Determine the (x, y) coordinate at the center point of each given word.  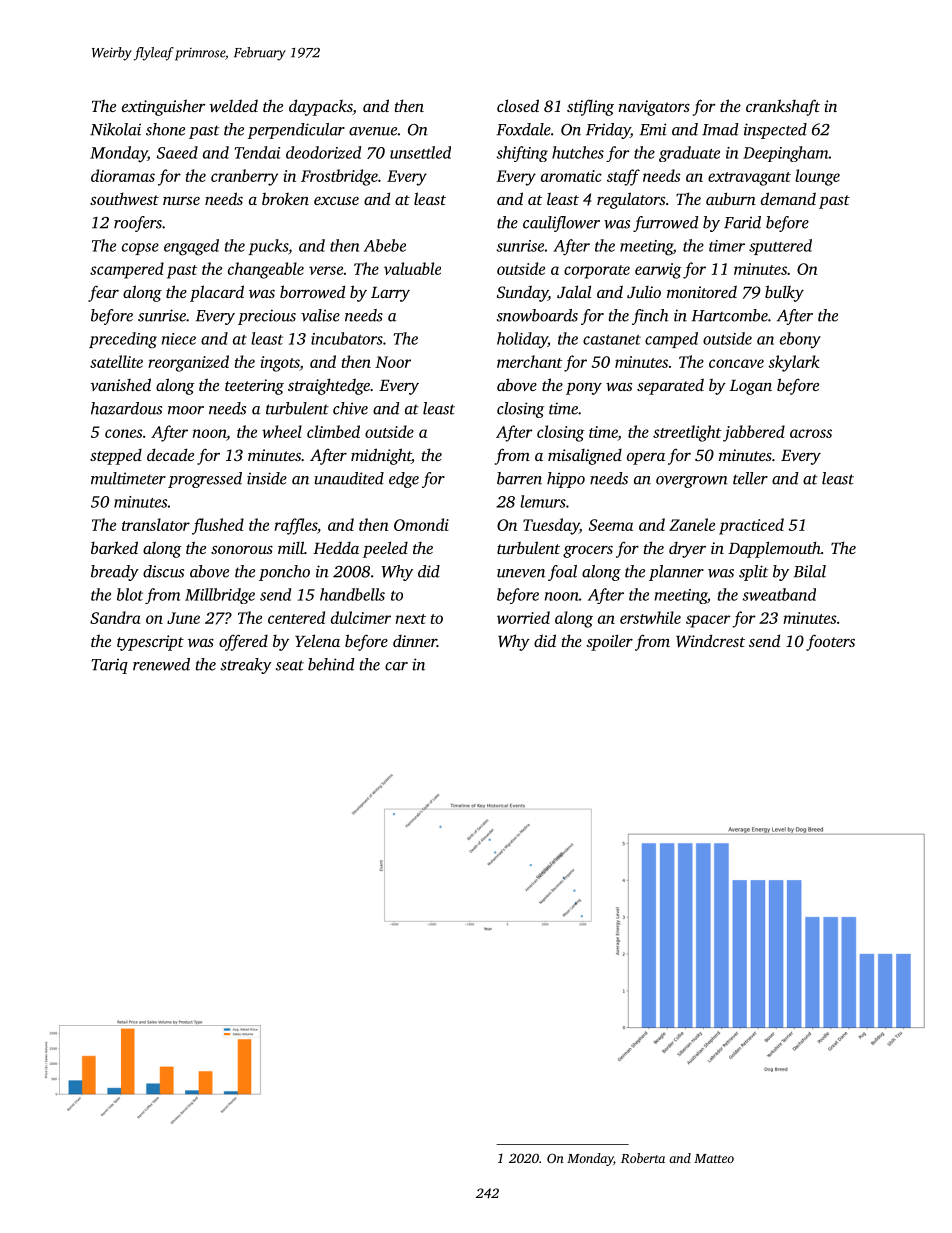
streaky (246, 666)
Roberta (643, 1158)
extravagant (749, 179)
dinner (415, 641)
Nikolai (115, 129)
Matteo (714, 1158)
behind (331, 664)
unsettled (420, 152)
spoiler (609, 642)
